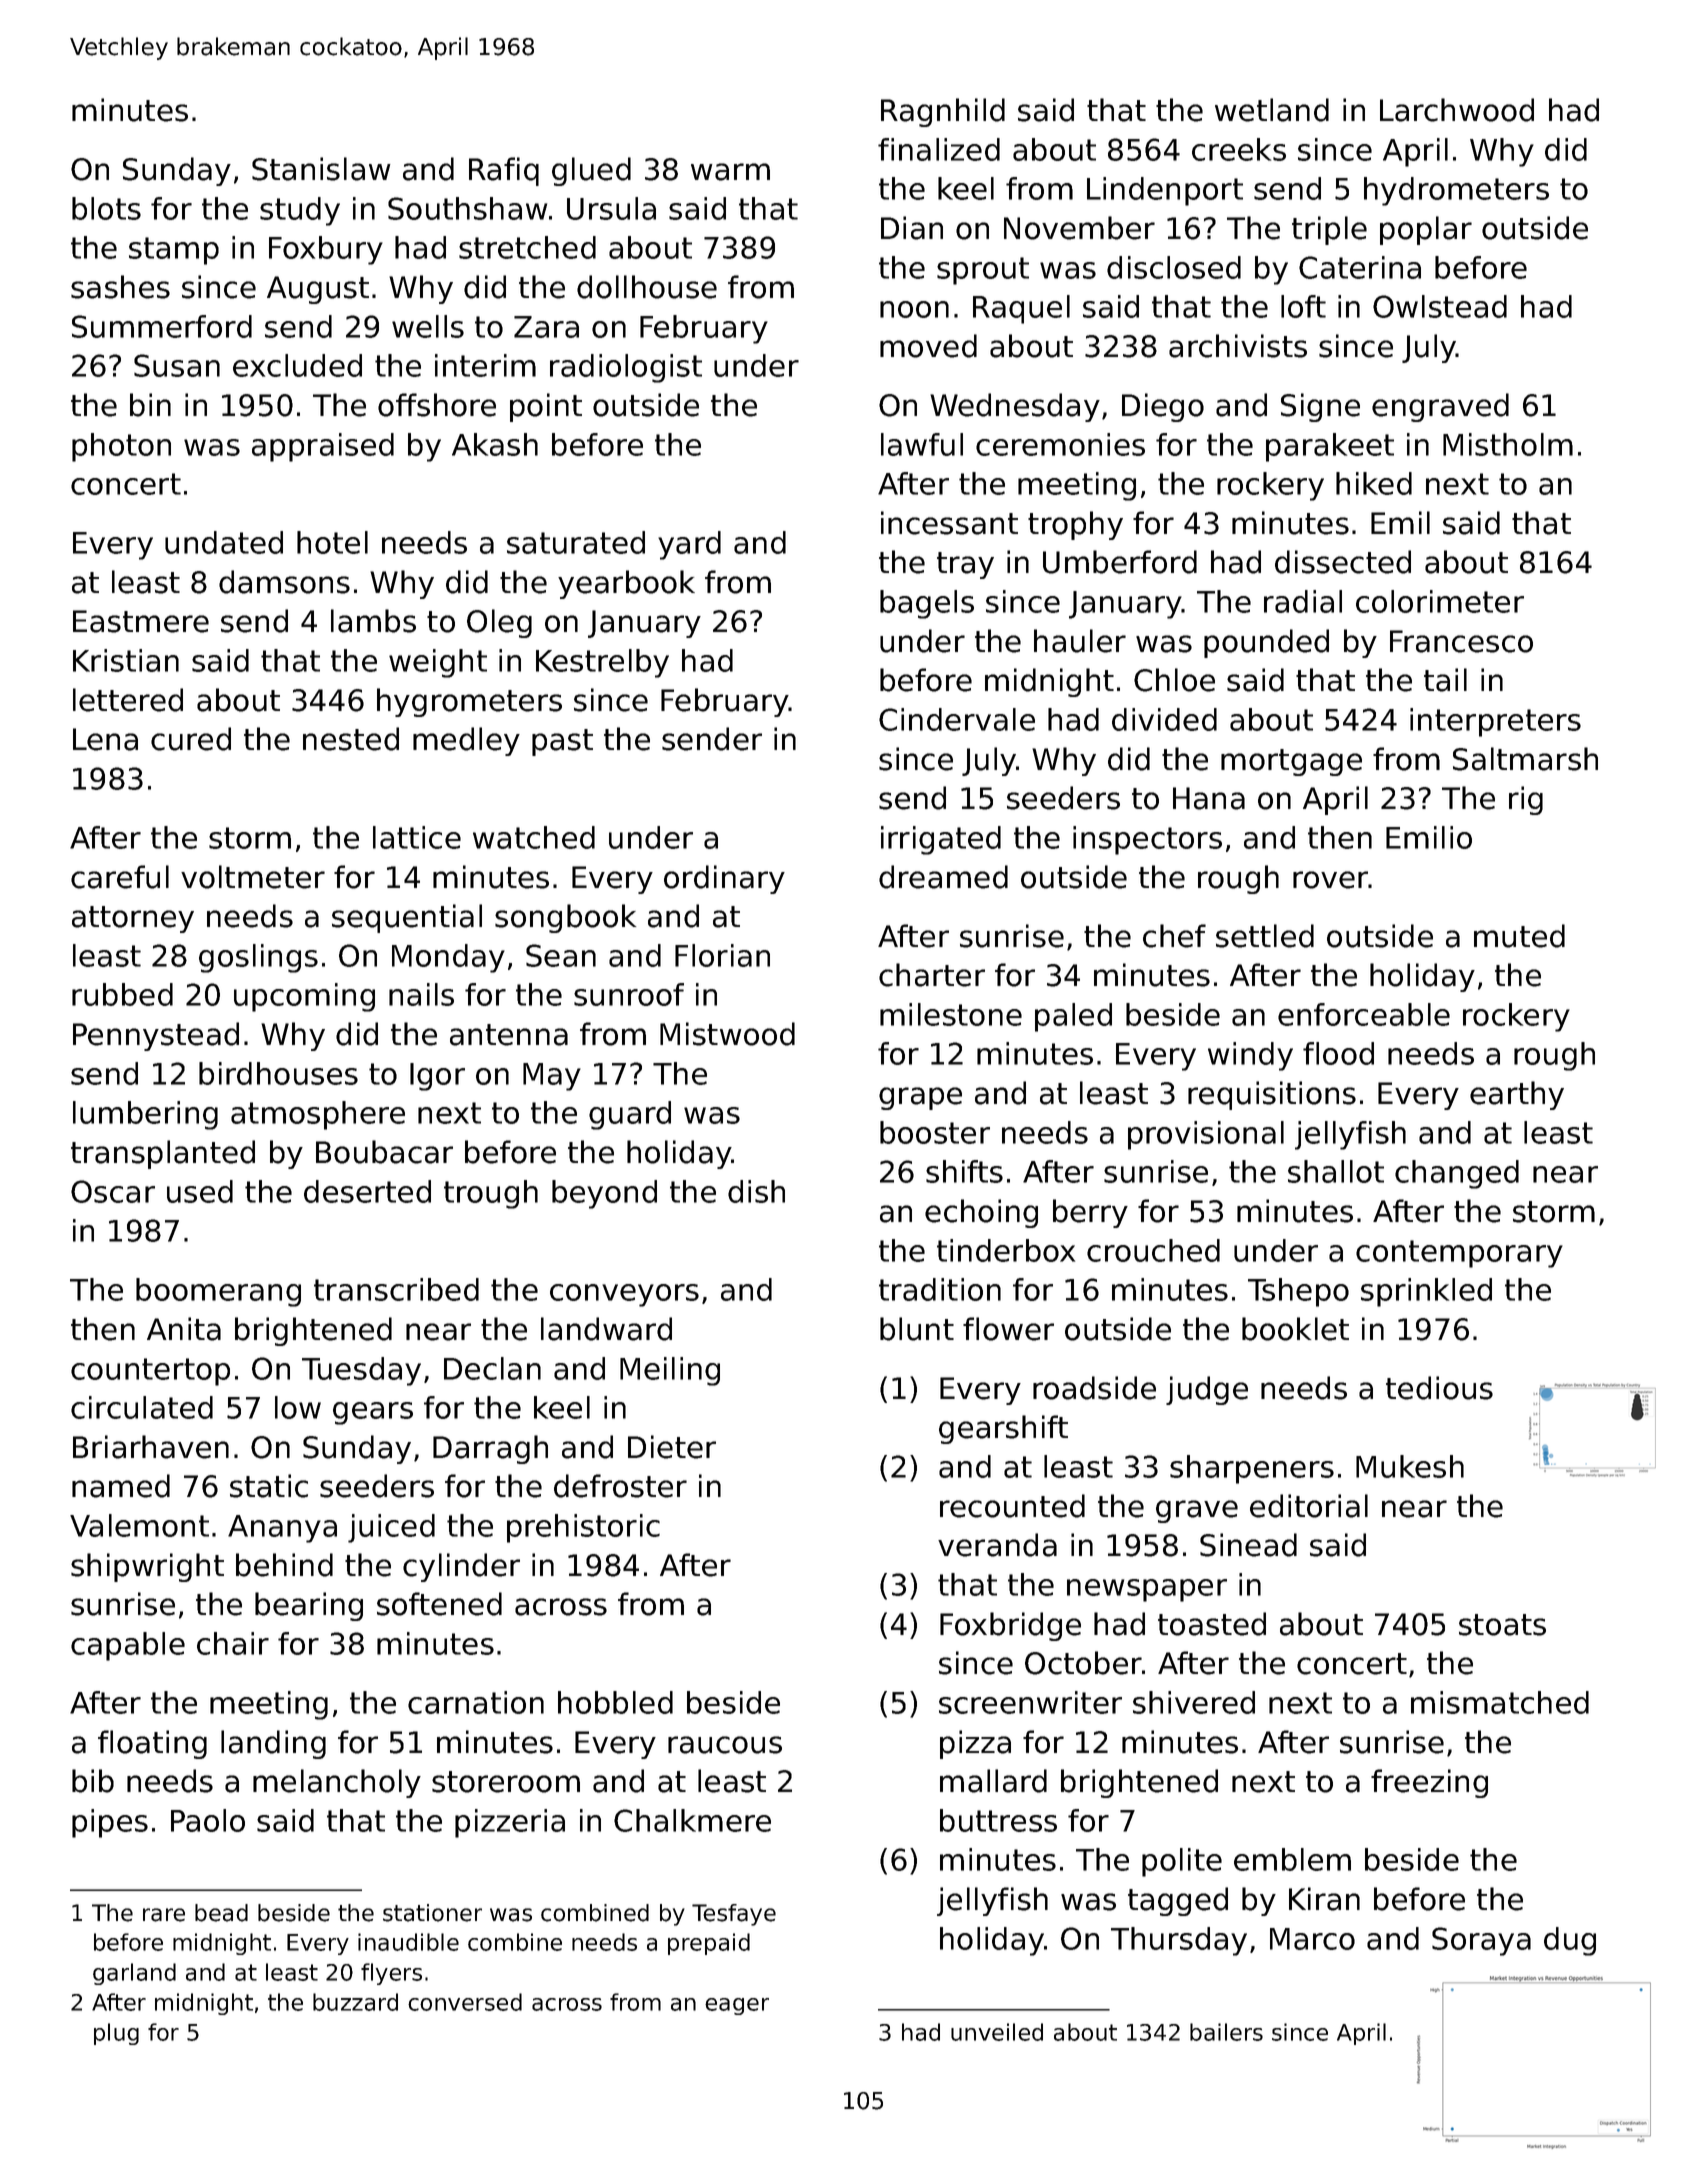  Describe the element at coordinates (997, 2032) in the screenshot. I see `unveiled` at that location.
